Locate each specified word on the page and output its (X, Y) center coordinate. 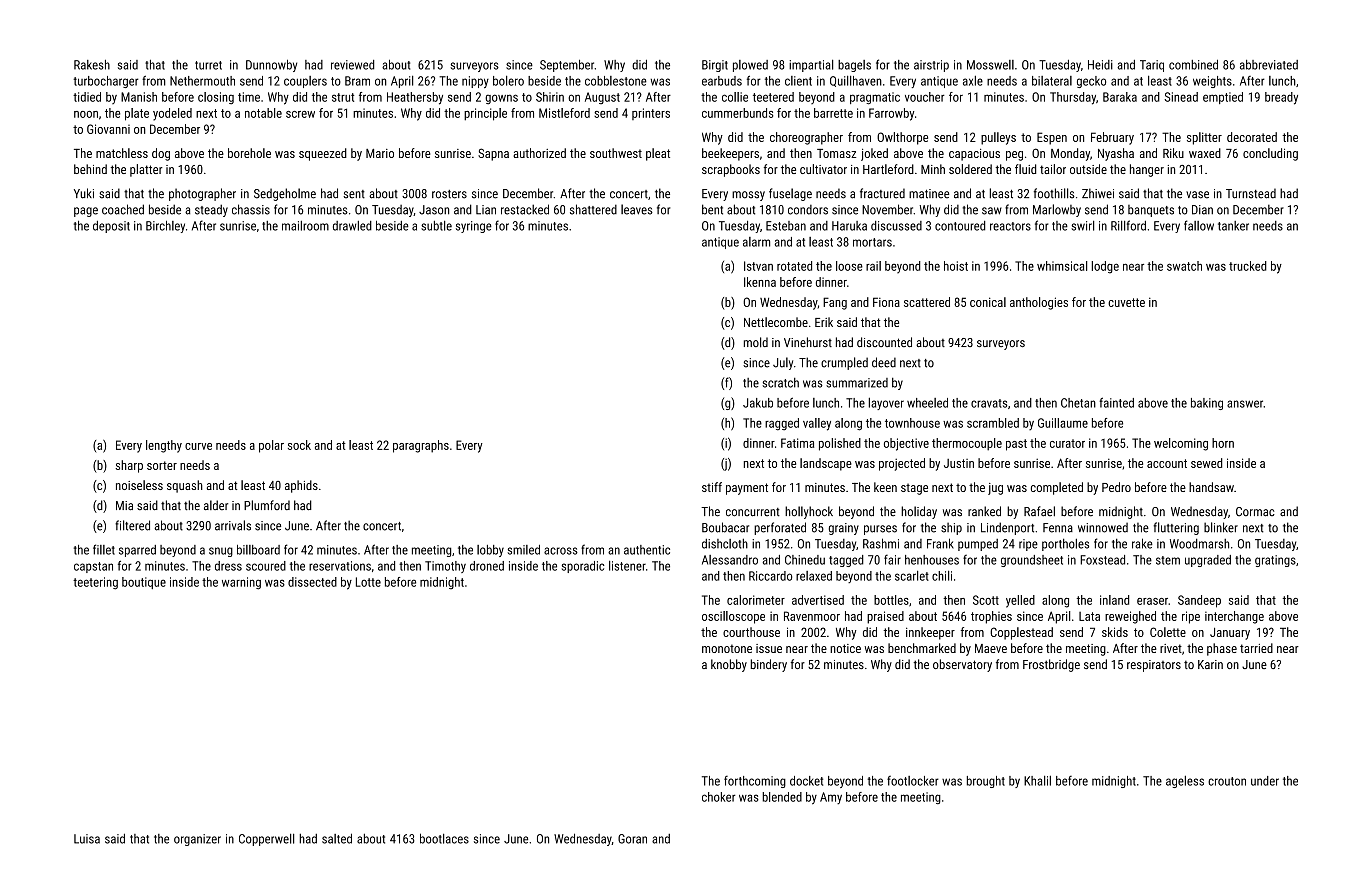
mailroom (305, 225)
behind (90, 169)
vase (1197, 195)
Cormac (1255, 512)
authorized (539, 153)
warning (241, 583)
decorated (1252, 137)
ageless (1185, 781)
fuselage (790, 194)
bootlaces (444, 838)
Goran (632, 839)
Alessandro (730, 560)
